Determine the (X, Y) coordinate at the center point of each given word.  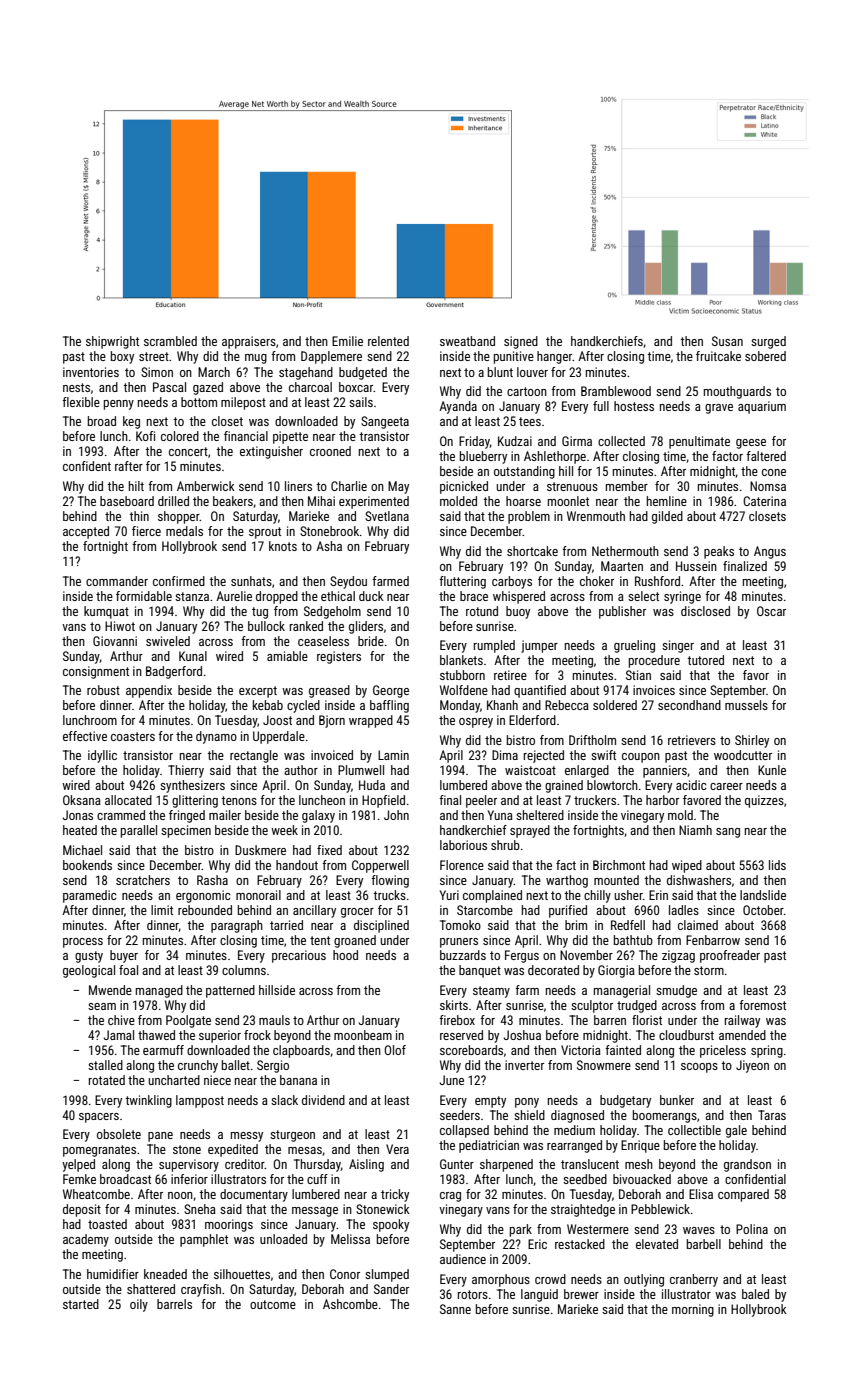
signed (521, 342)
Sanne (455, 1309)
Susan (727, 341)
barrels (174, 1304)
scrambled (170, 341)
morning (693, 1310)
